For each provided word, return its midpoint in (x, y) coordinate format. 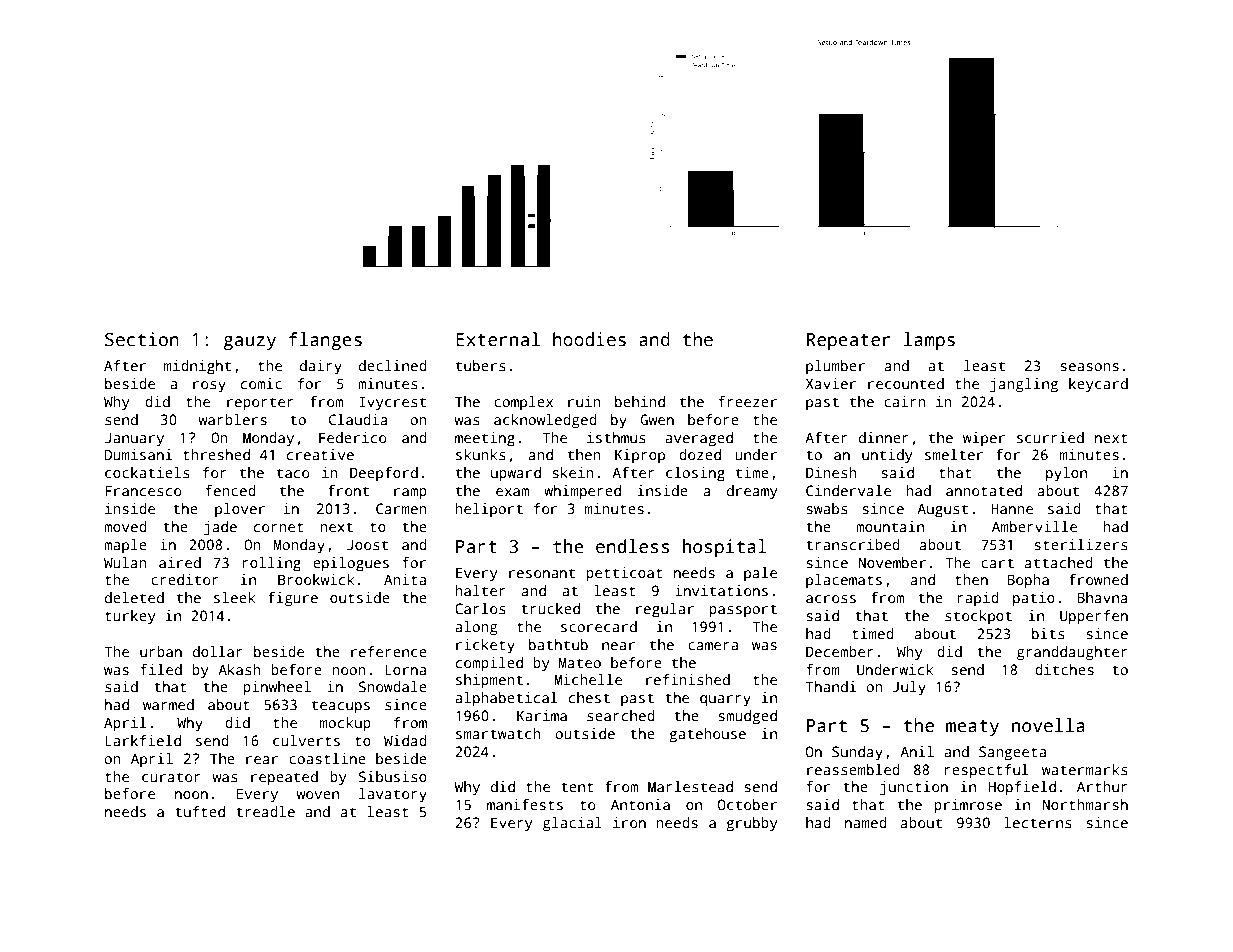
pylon (1066, 474)
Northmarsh (1085, 804)
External (498, 339)
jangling (1024, 385)
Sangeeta (1012, 753)
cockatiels (147, 472)
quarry (725, 701)
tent (577, 787)
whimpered (582, 492)
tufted (200, 811)
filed (161, 669)
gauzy (250, 343)
